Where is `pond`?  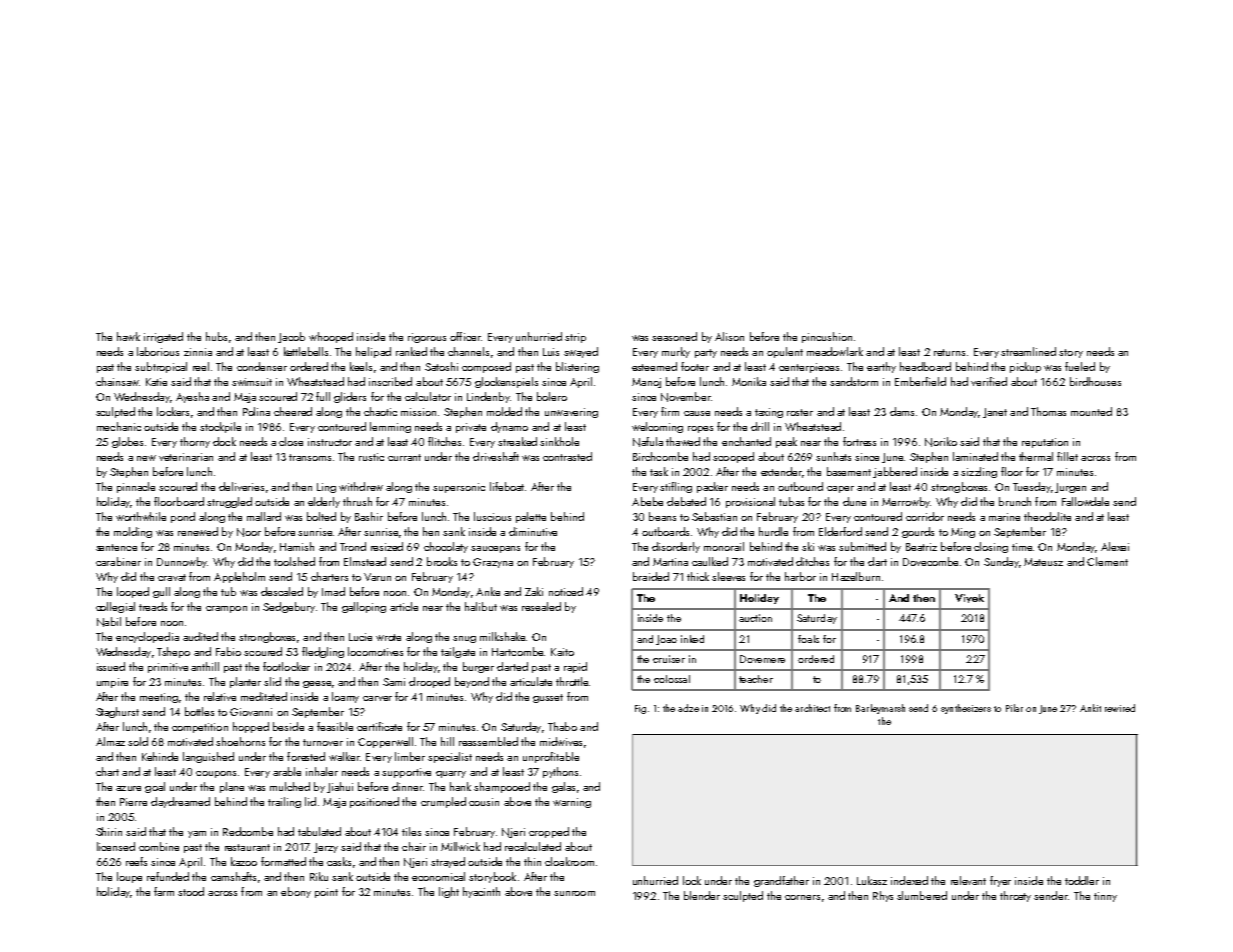 pond is located at coordinates (183, 517).
